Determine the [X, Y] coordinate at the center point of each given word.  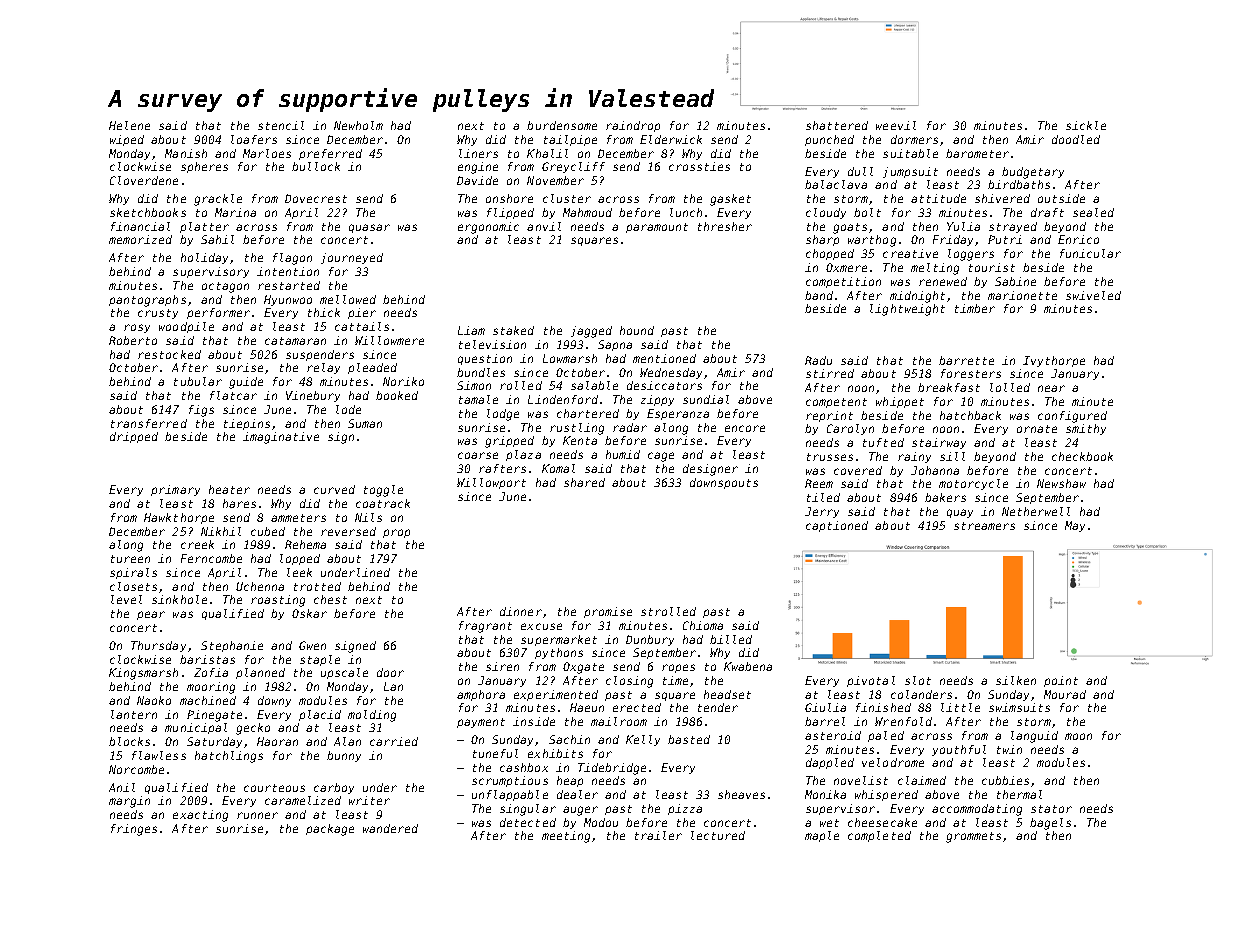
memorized [140, 239]
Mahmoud [587, 212]
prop [396, 533]
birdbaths [1019, 184]
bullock [316, 166]
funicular [1090, 253]
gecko [253, 729]
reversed [348, 531]
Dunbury [650, 640]
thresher [725, 226]
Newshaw [1061, 483]
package [330, 830]
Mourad [1065, 694]
